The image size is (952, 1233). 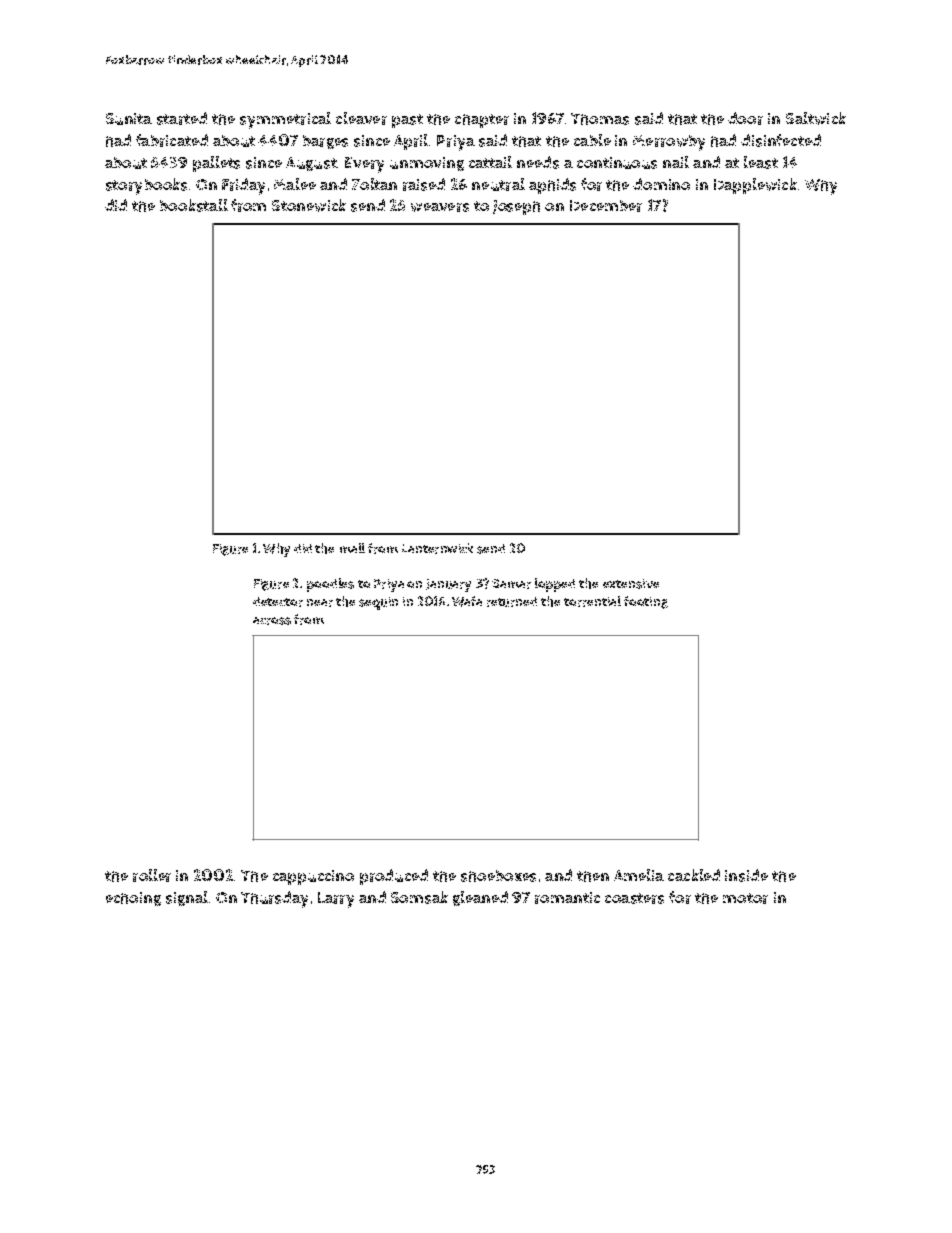 What do you see at coordinates (152, 875) in the image?
I see `roller` at bounding box center [152, 875].
